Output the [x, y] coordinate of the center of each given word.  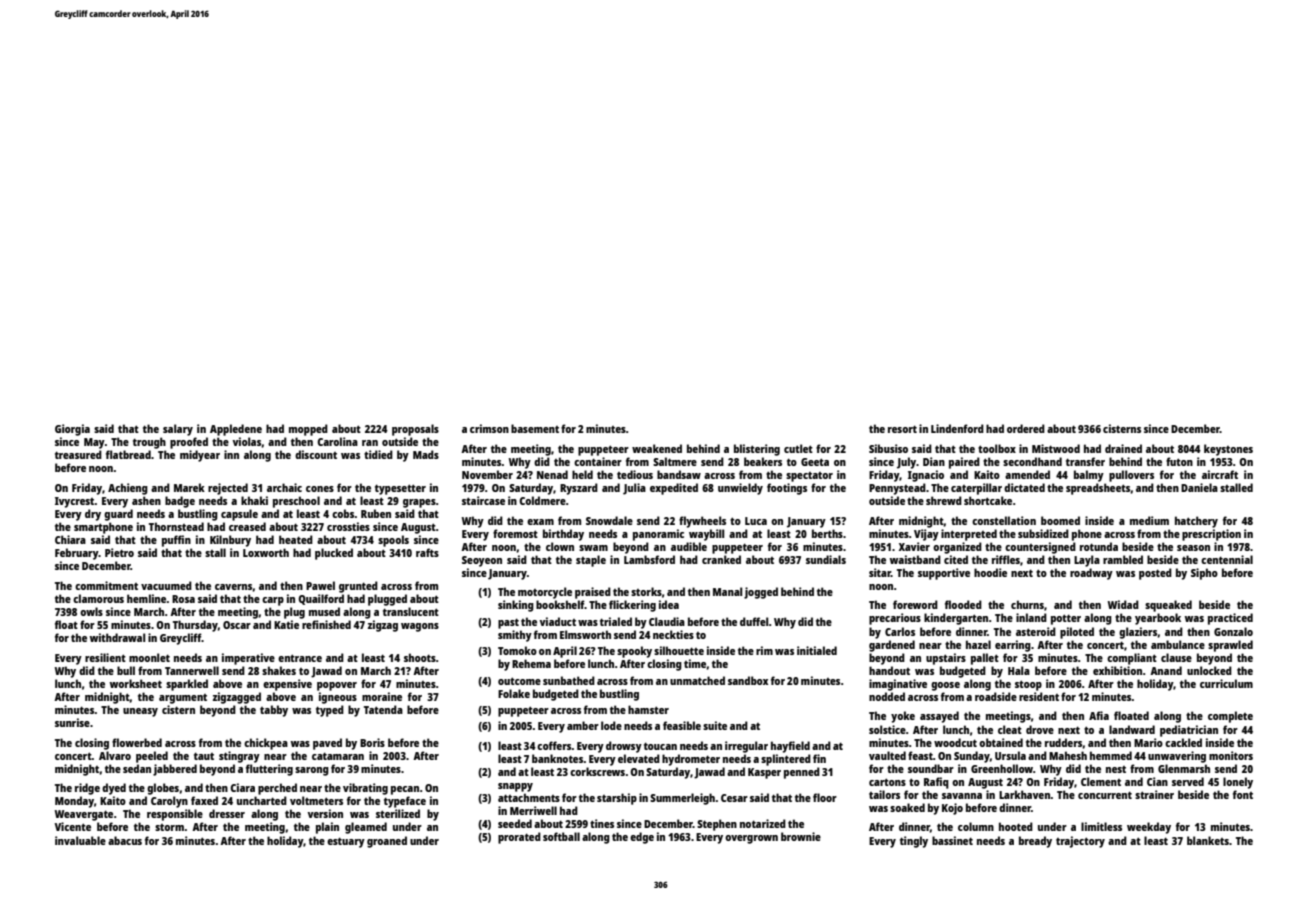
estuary [346, 842]
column [976, 826]
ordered [1026, 428]
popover [337, 686]
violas [247, 441]
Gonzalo [1233, 631]
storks [646, 591]
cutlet [798, 448]
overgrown [751, 839]
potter [1066, 619]
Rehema [531, 663]
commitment [106, 585]
